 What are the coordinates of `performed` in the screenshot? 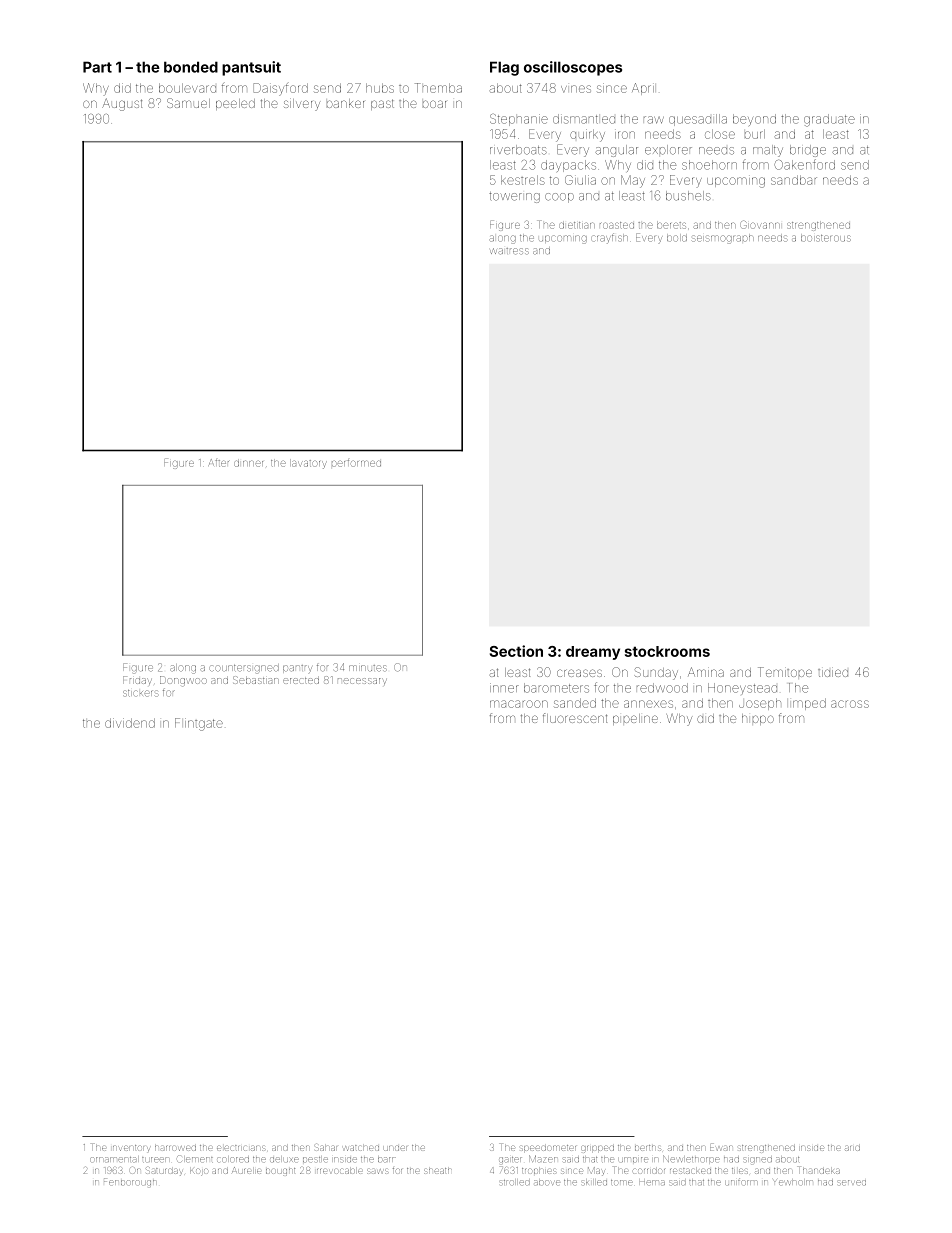 It's located at (356, 463).
